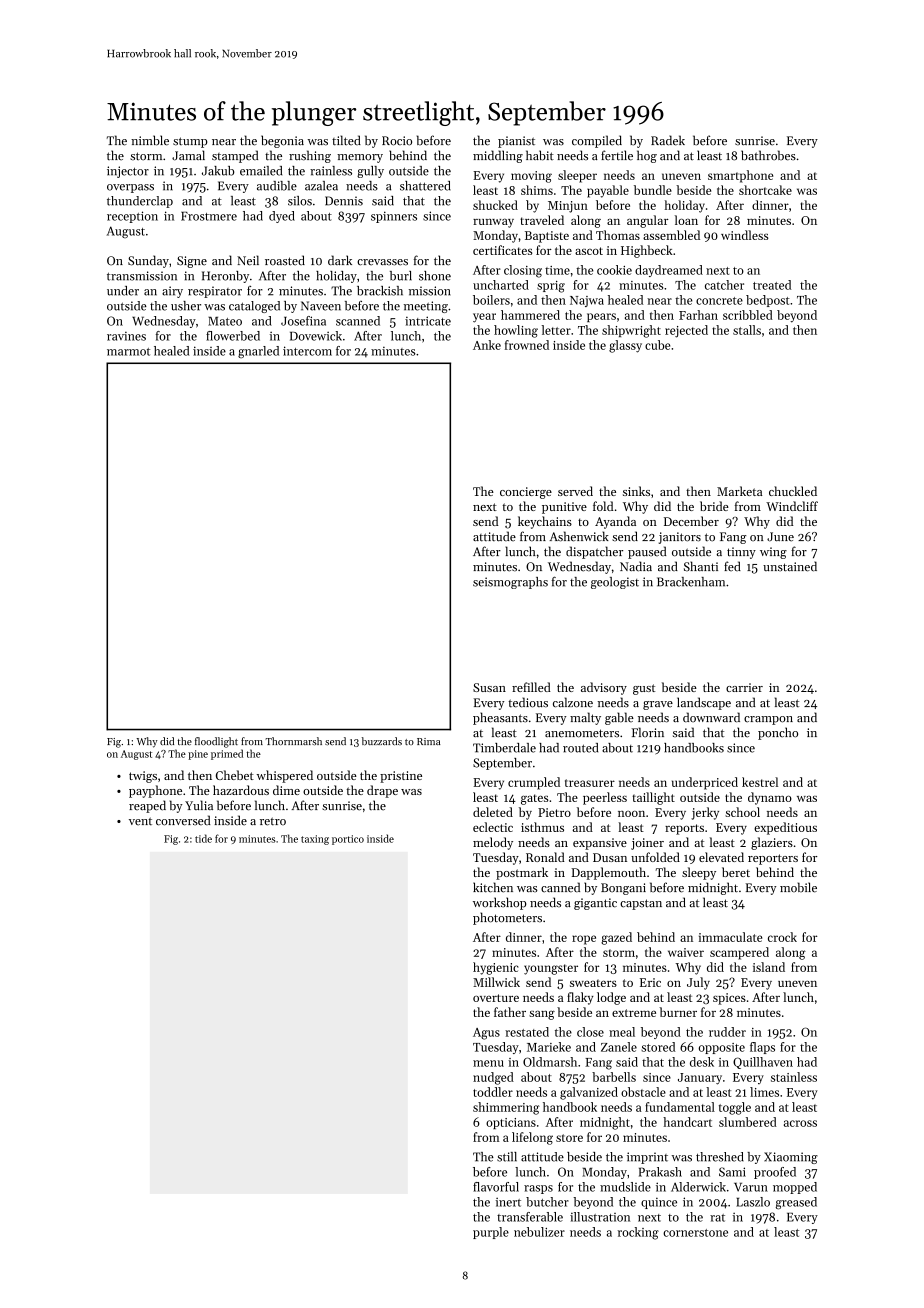 The height and width of the page is (1308, 924). Describe the element at coordinates (668, 140) in the page. I see `Radek` at that location.
